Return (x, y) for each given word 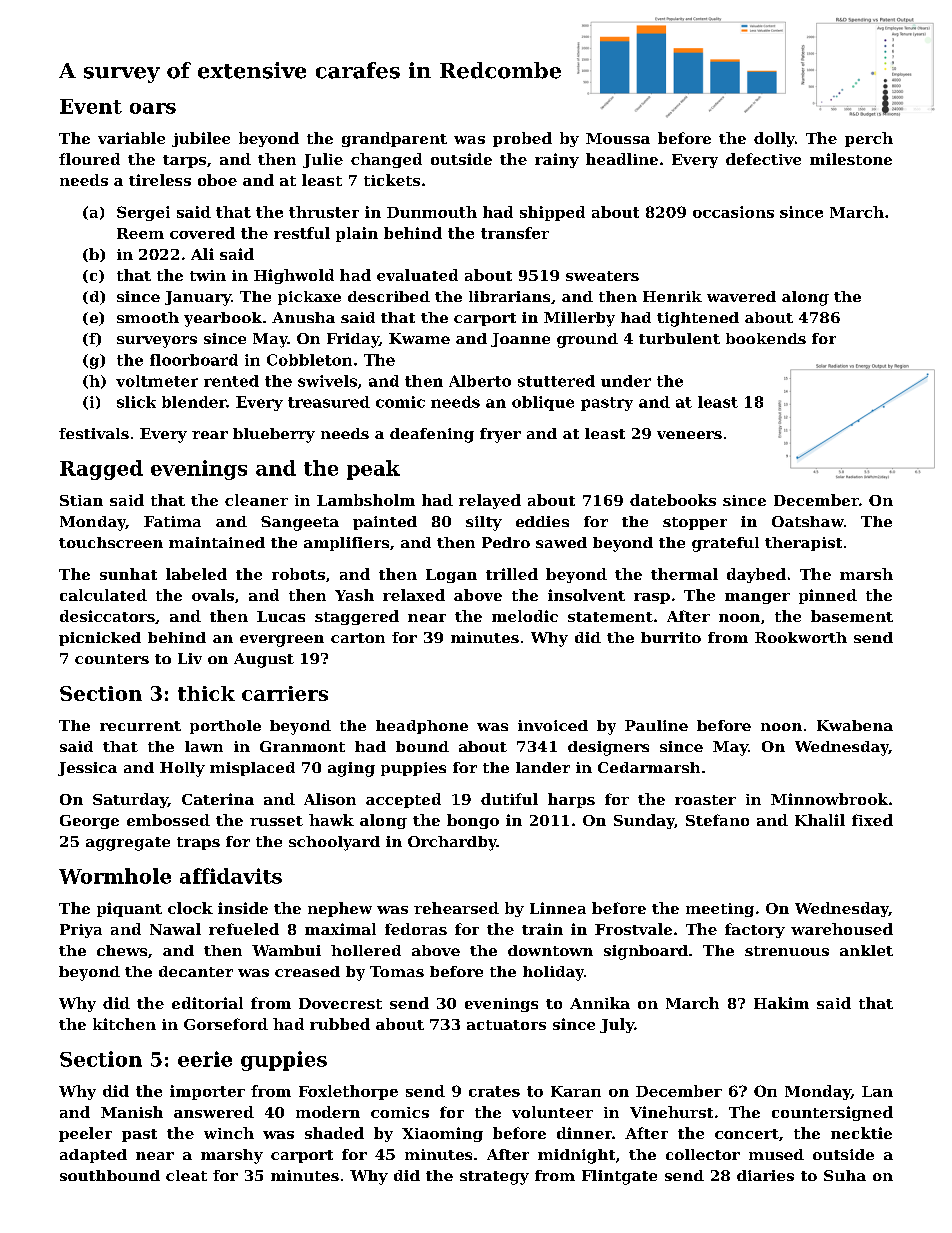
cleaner (256, 500)
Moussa (618, 138)
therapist (803, 544)
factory (755, 930)
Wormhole (115, 876)
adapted (93, 1156)
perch (869, 139)
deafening (432, 435)
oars (153, 108)
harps (571, 800)
